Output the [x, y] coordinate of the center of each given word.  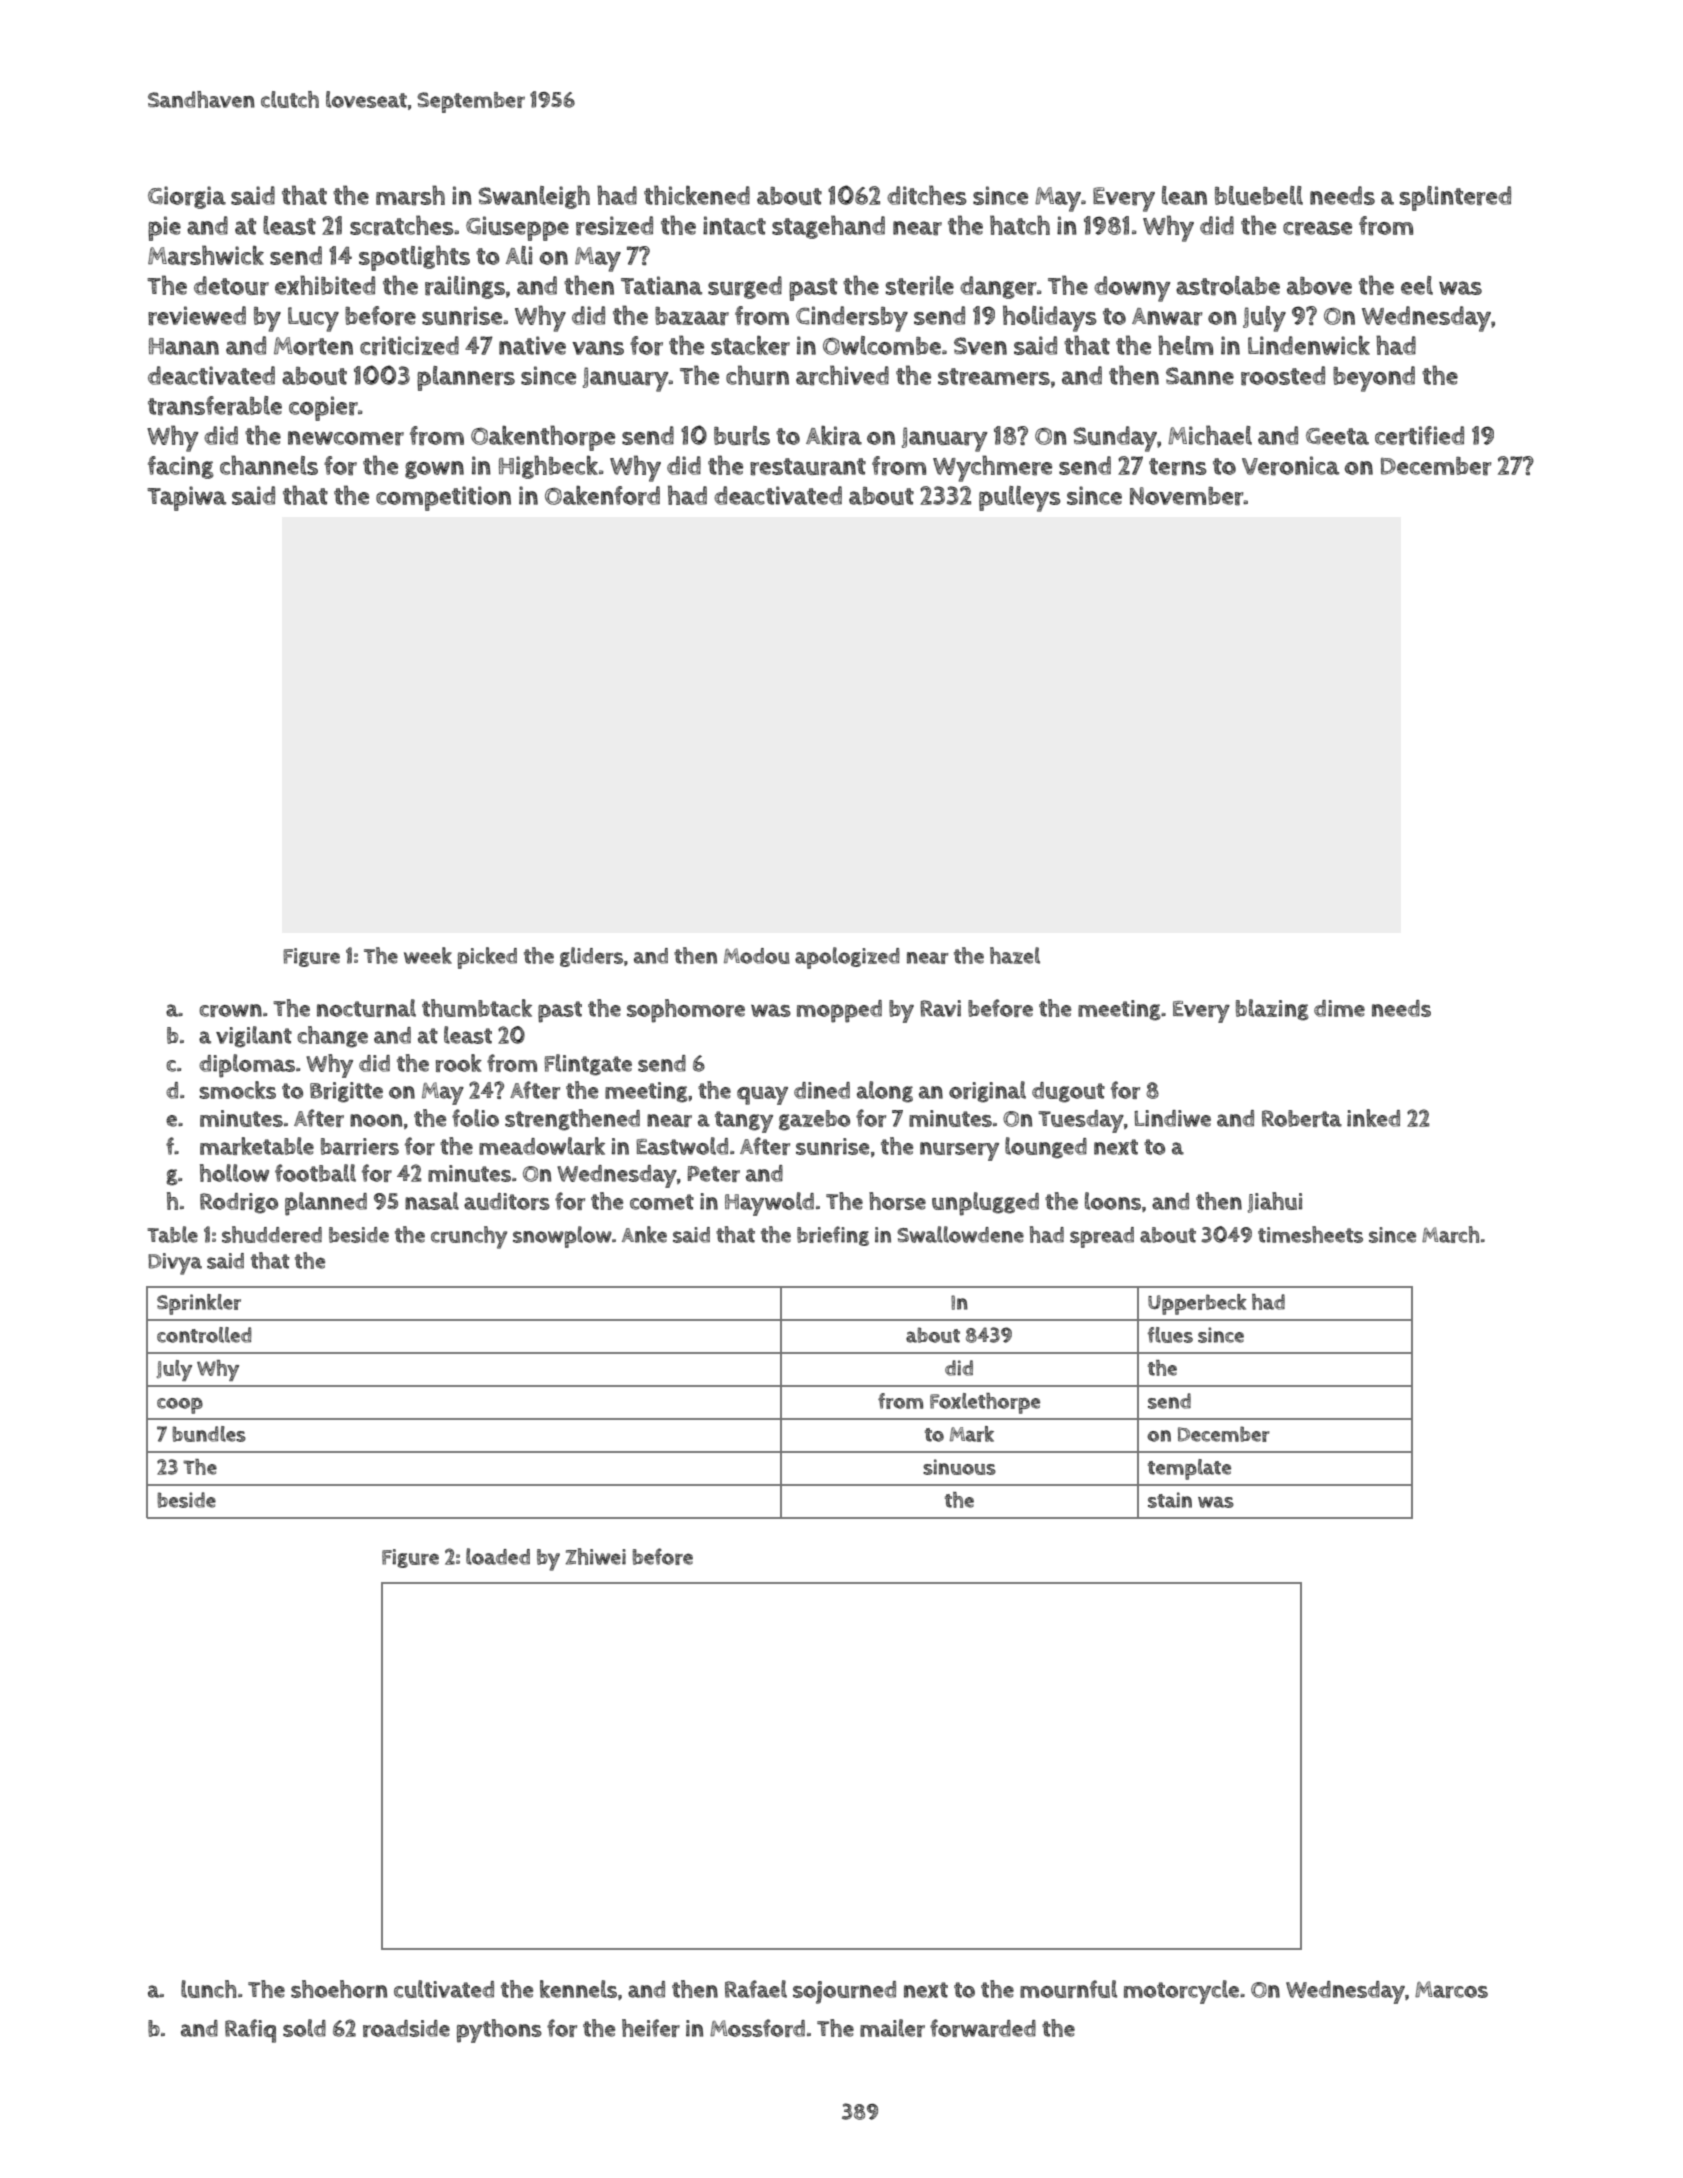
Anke [644, 1234]
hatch [1020, 225]
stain [1170, 1500]
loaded [498, 1556]
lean [1184, 195]
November [1187, 496]
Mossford [757, 2028]
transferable [215, 406]
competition [443, 498]
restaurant [808, 467]
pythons [499, 2031]
